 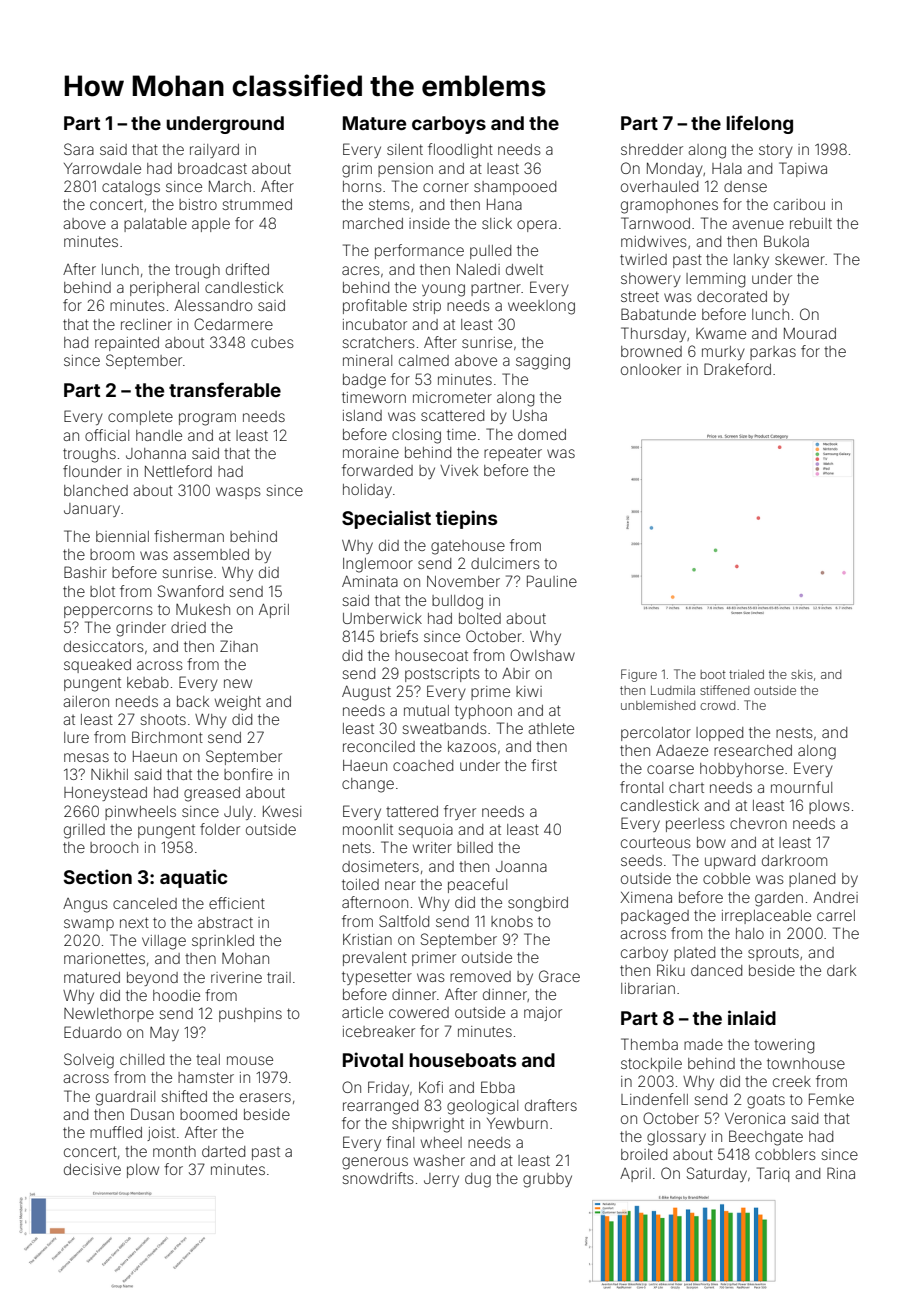 What do you see at coordinates (552, 581) in the screenshot?
I see `Pauline` at bounding box center [552, 581].
